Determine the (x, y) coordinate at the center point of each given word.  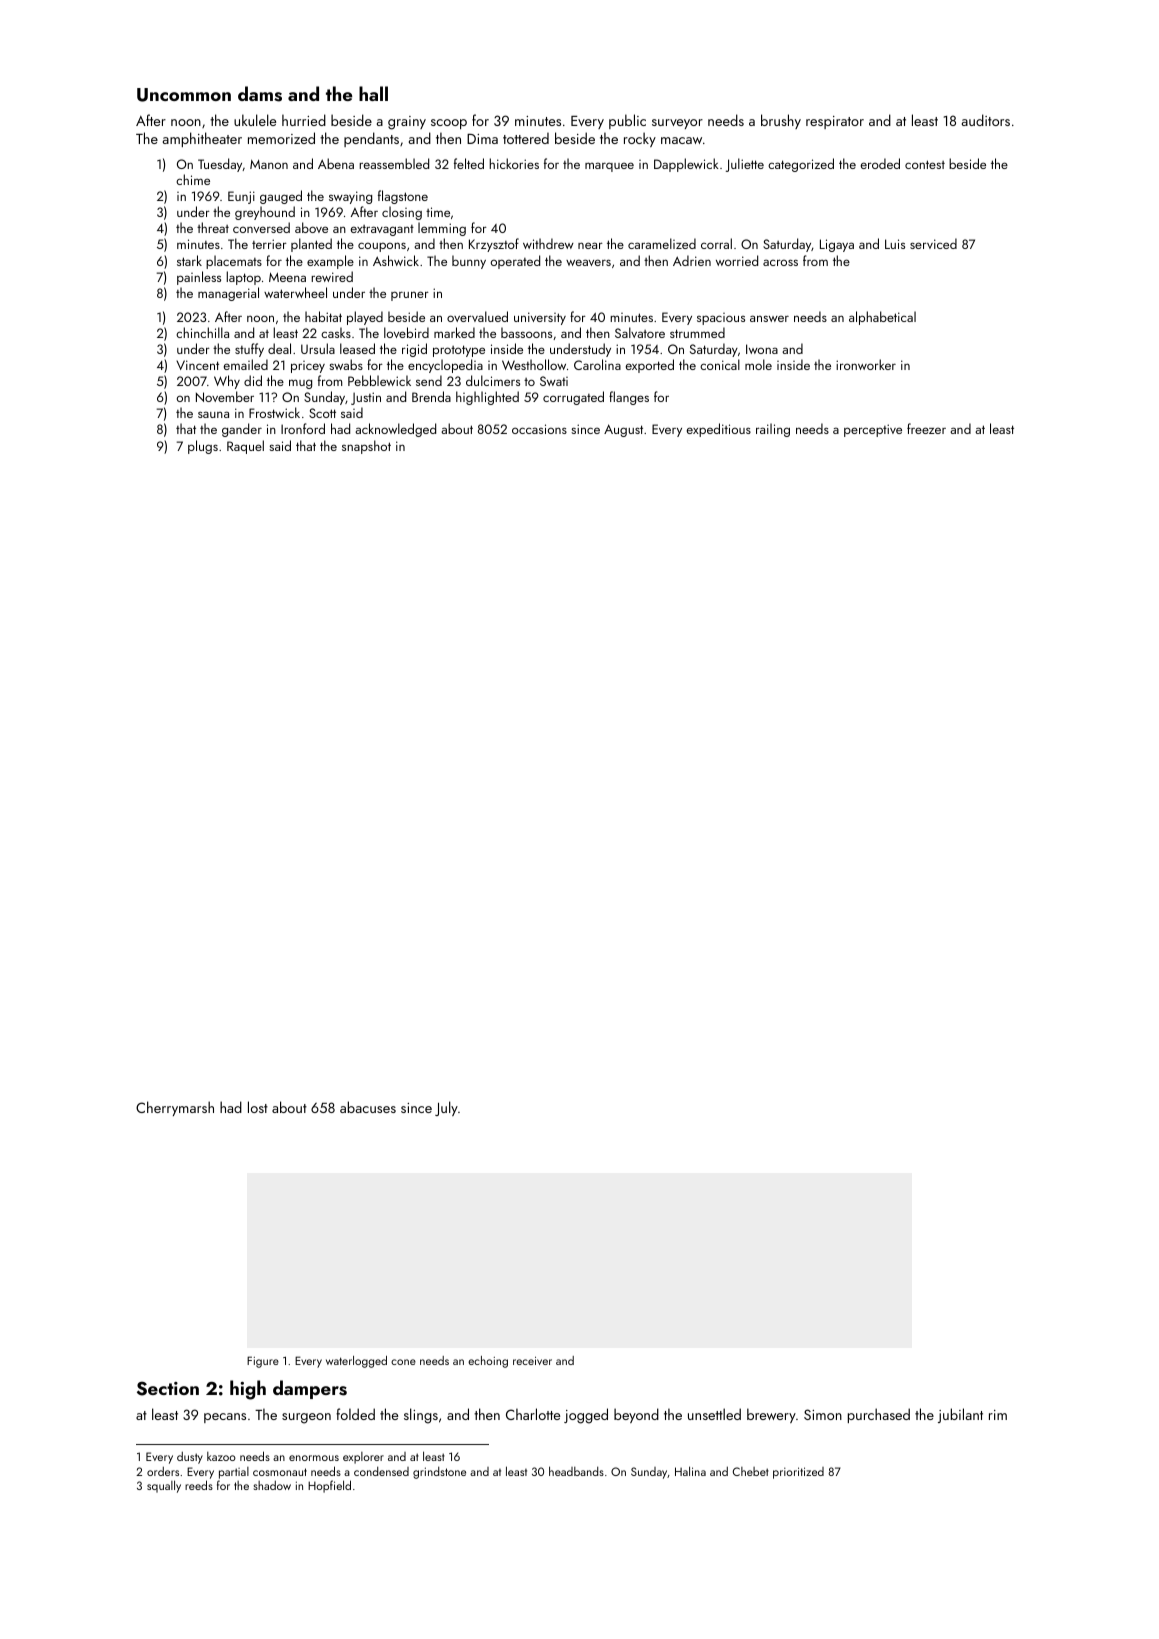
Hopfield (329, 1486)
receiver (532, 1361)
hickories (514, 163)
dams (260, 94)
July (446, 1108)
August (623, 430)
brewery (771, 1415)
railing (773, 430)
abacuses (368, 1107)
